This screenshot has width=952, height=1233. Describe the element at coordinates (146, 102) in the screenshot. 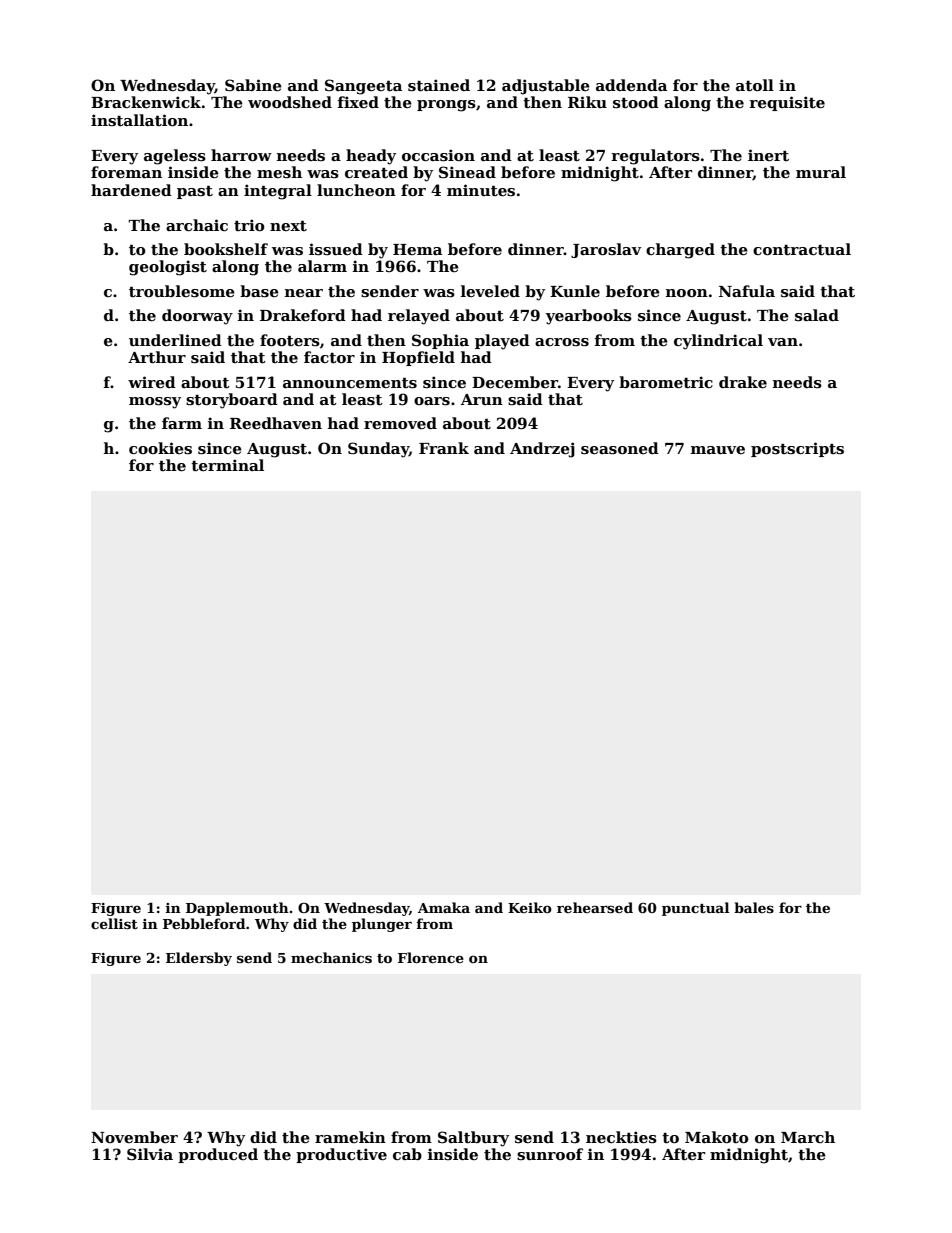

I see `Brackenwick` at that location.
